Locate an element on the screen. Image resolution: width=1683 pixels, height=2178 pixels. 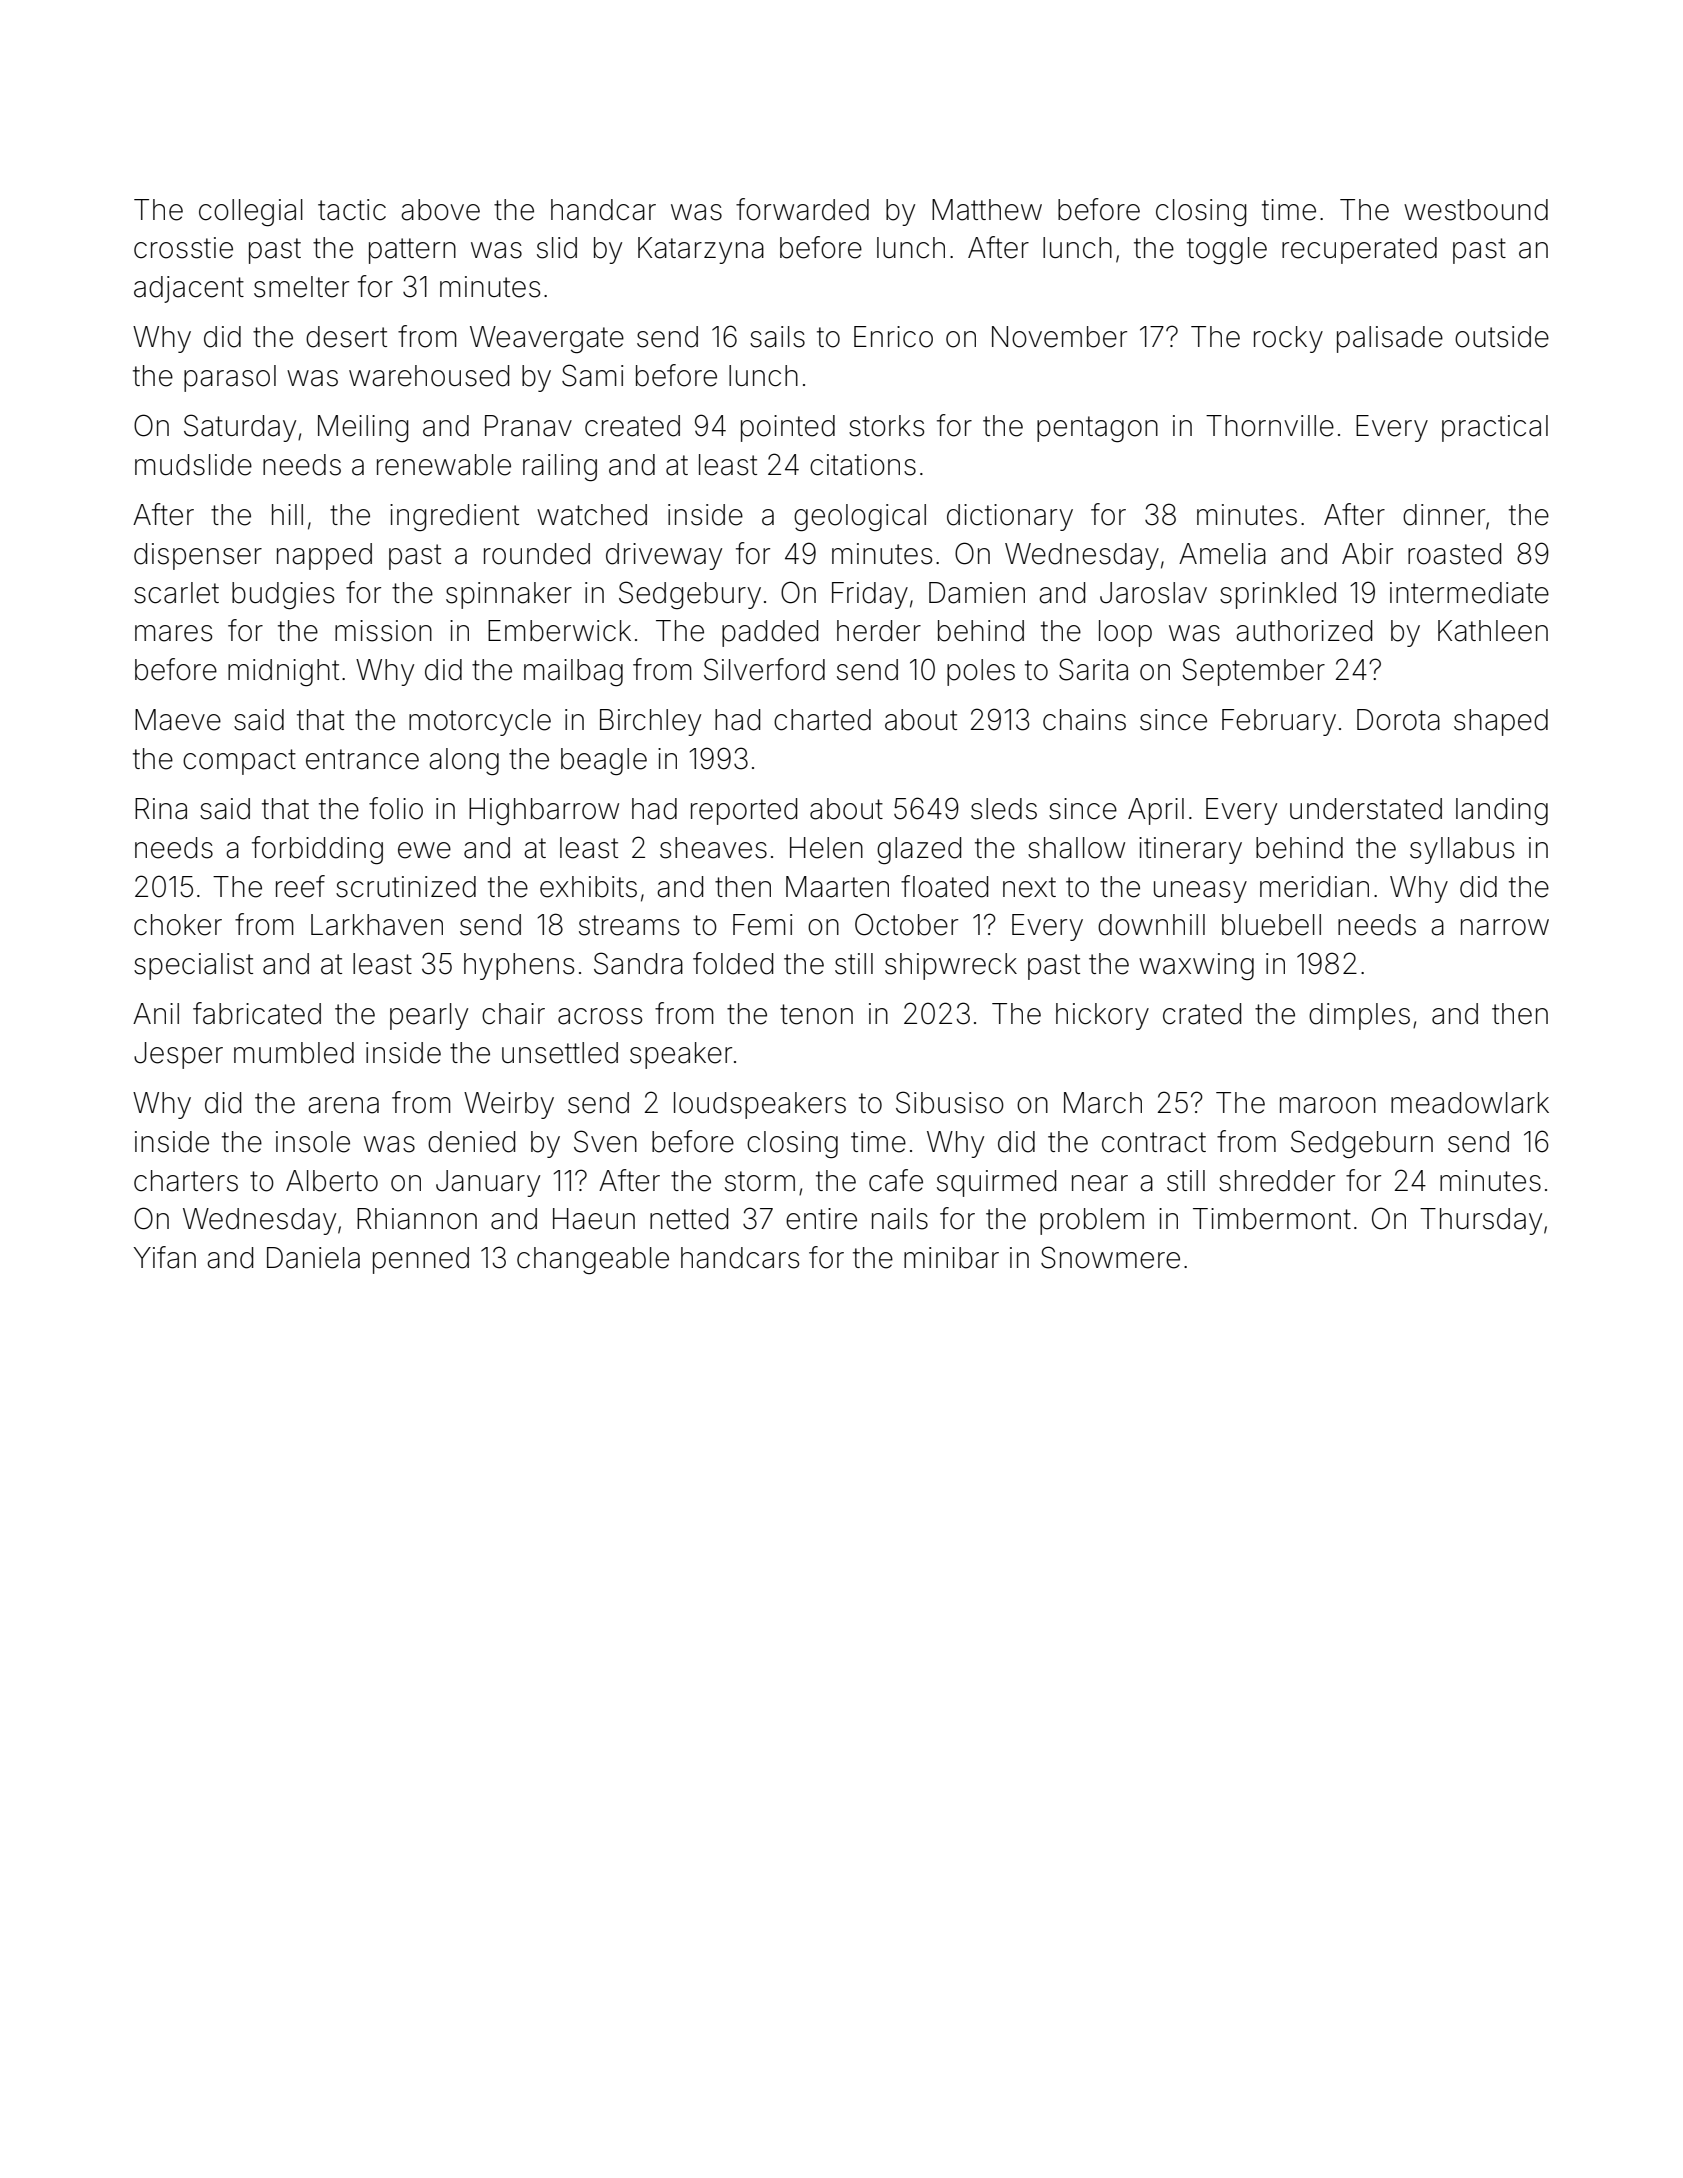
Thornville is located at coordinates (1270, 426).
